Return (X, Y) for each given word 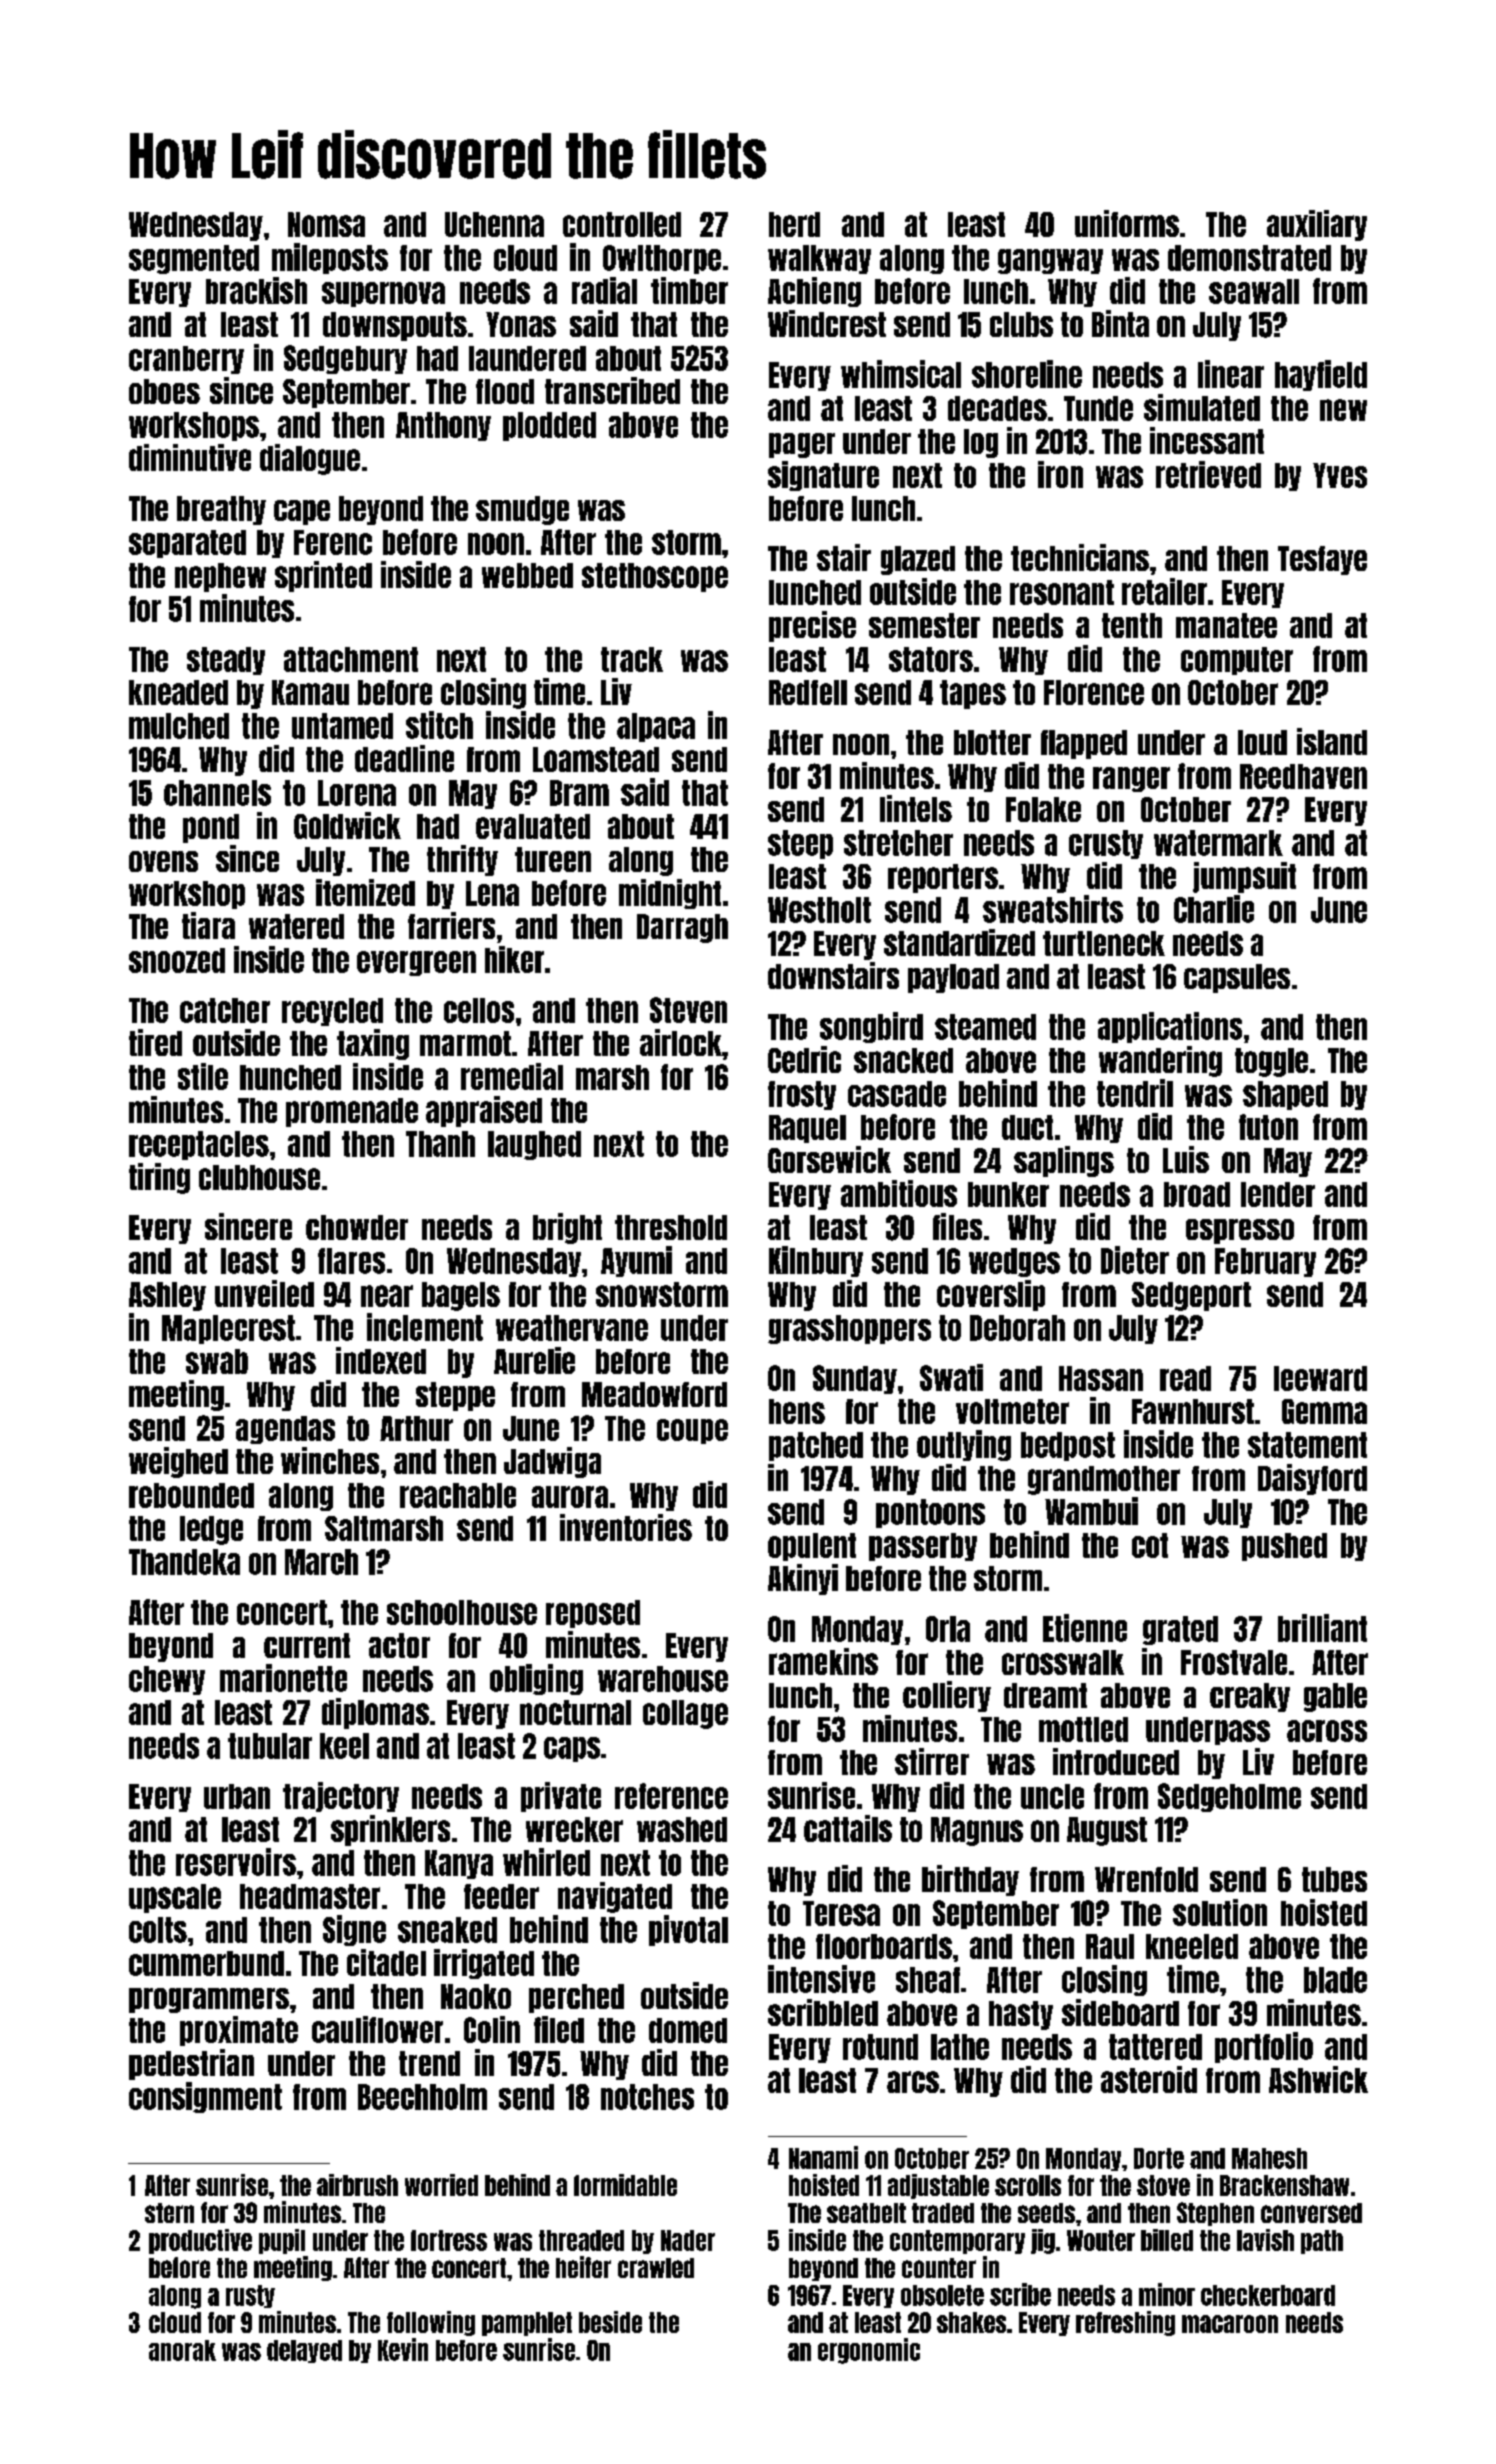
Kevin (403, 2349)
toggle (1271, 1062)
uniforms (1127, 223)
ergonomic (869, 2351)
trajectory (341, 1797)
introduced (1116, 1761)
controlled (622, 224)
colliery (947, 1696)
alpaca (656, 727)
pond (211, 828)
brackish (256, 290)
